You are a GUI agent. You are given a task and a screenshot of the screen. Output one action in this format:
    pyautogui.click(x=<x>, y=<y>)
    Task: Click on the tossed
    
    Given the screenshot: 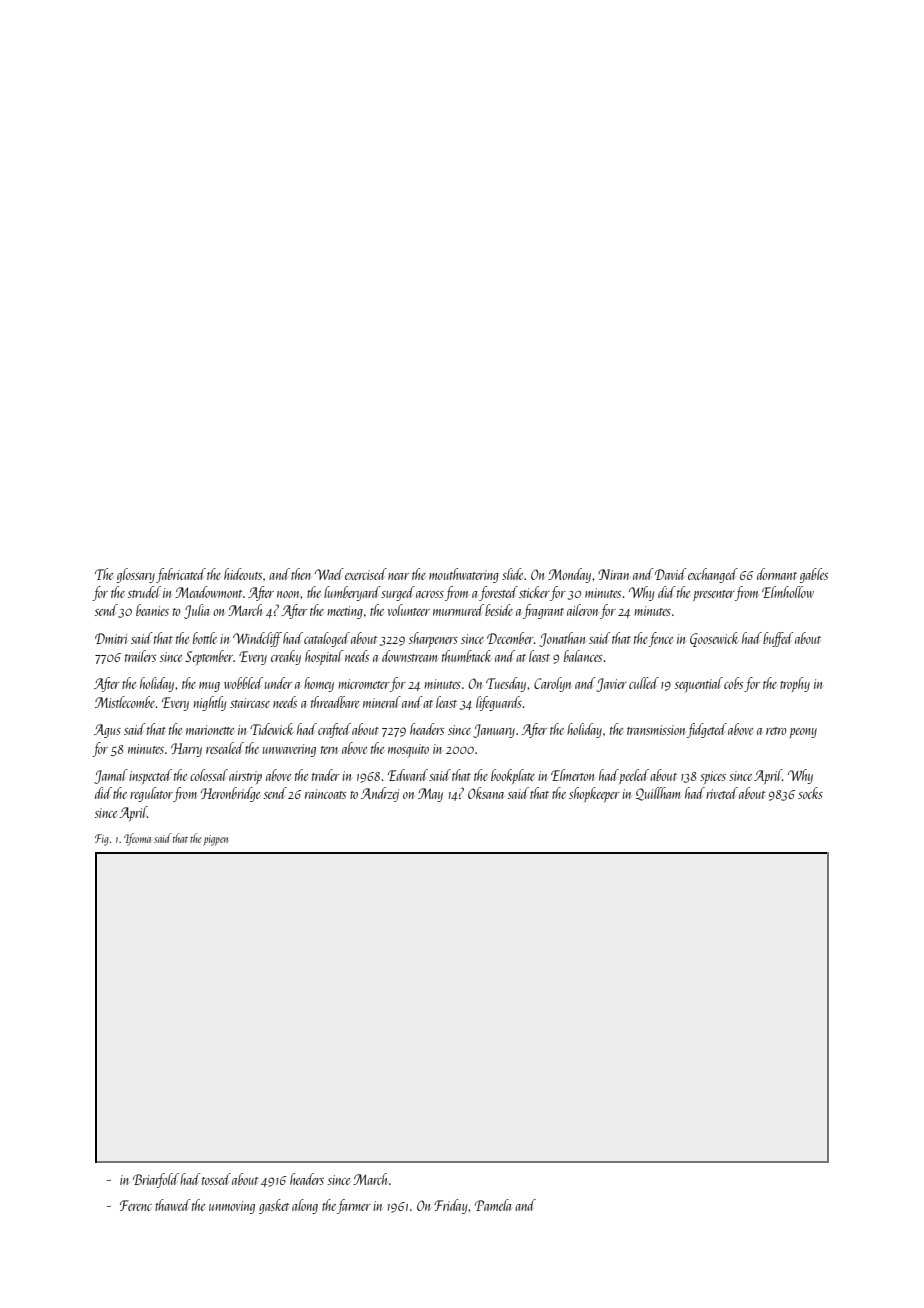 What is the action you would take?
    pyautogui.click(x=216, y=1179)
